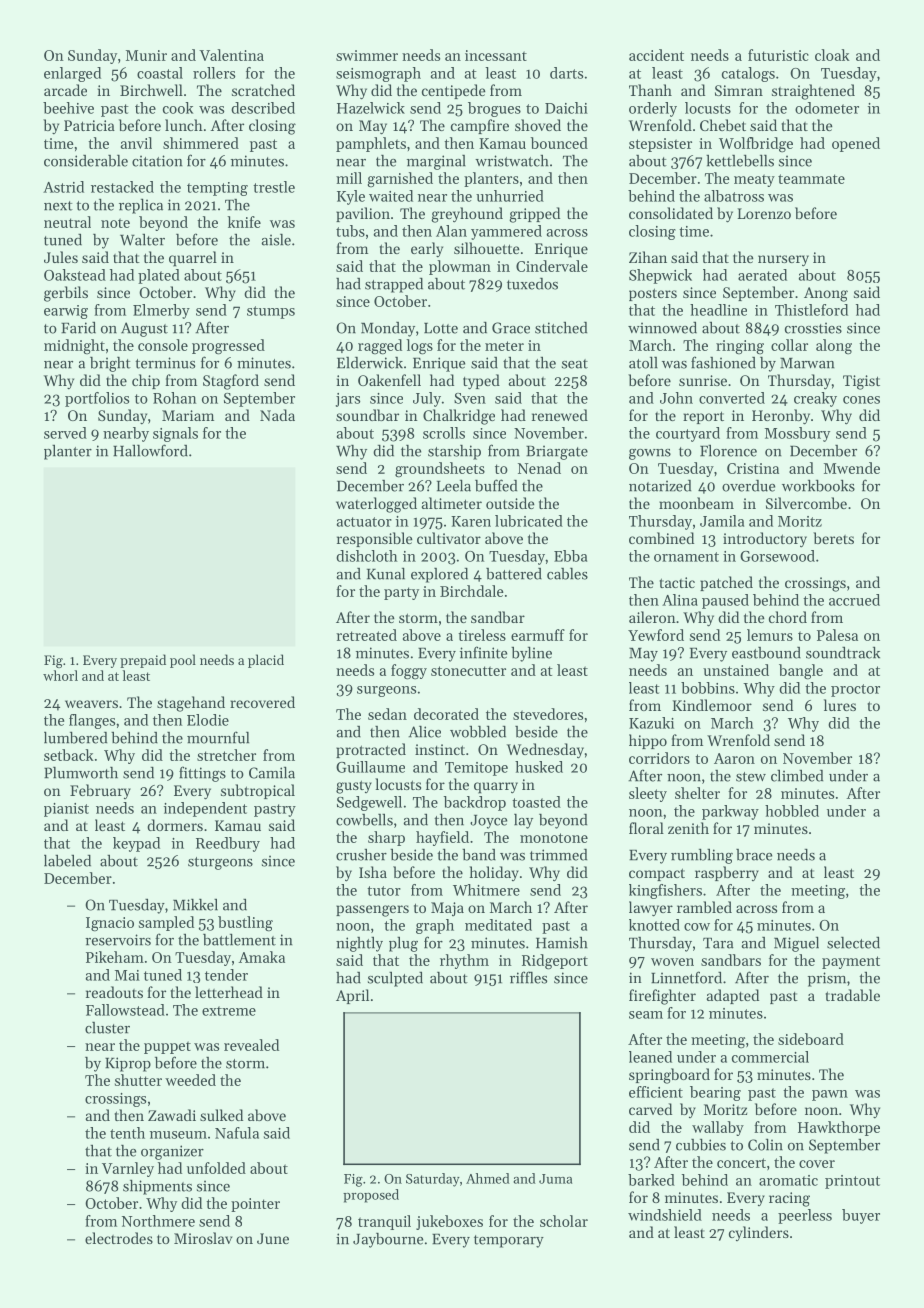  I want to click on sculpted, so click(395, 979).
